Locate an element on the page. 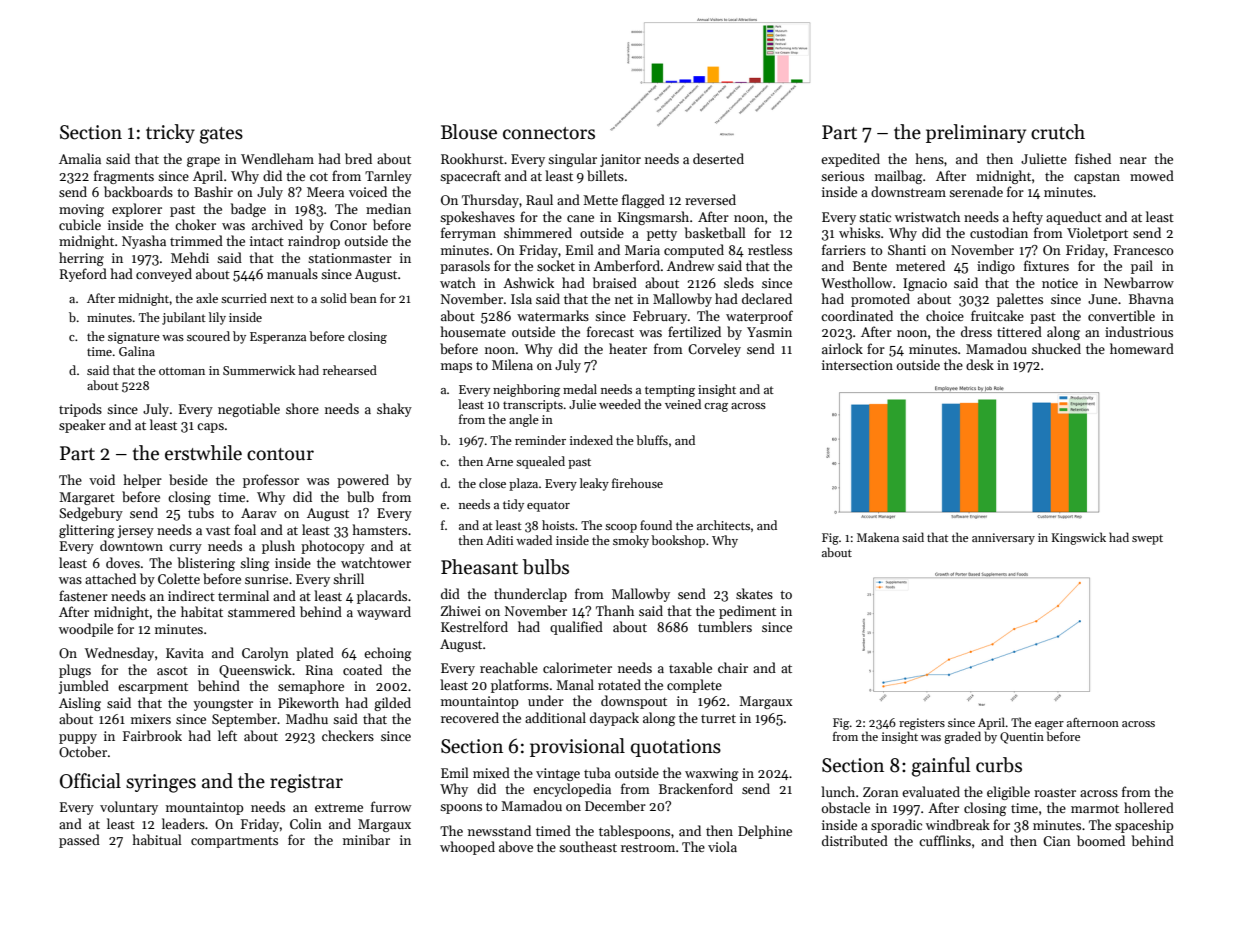 This document has height=952, width=1233. erstwhile is located at coordinates (203, 453).
